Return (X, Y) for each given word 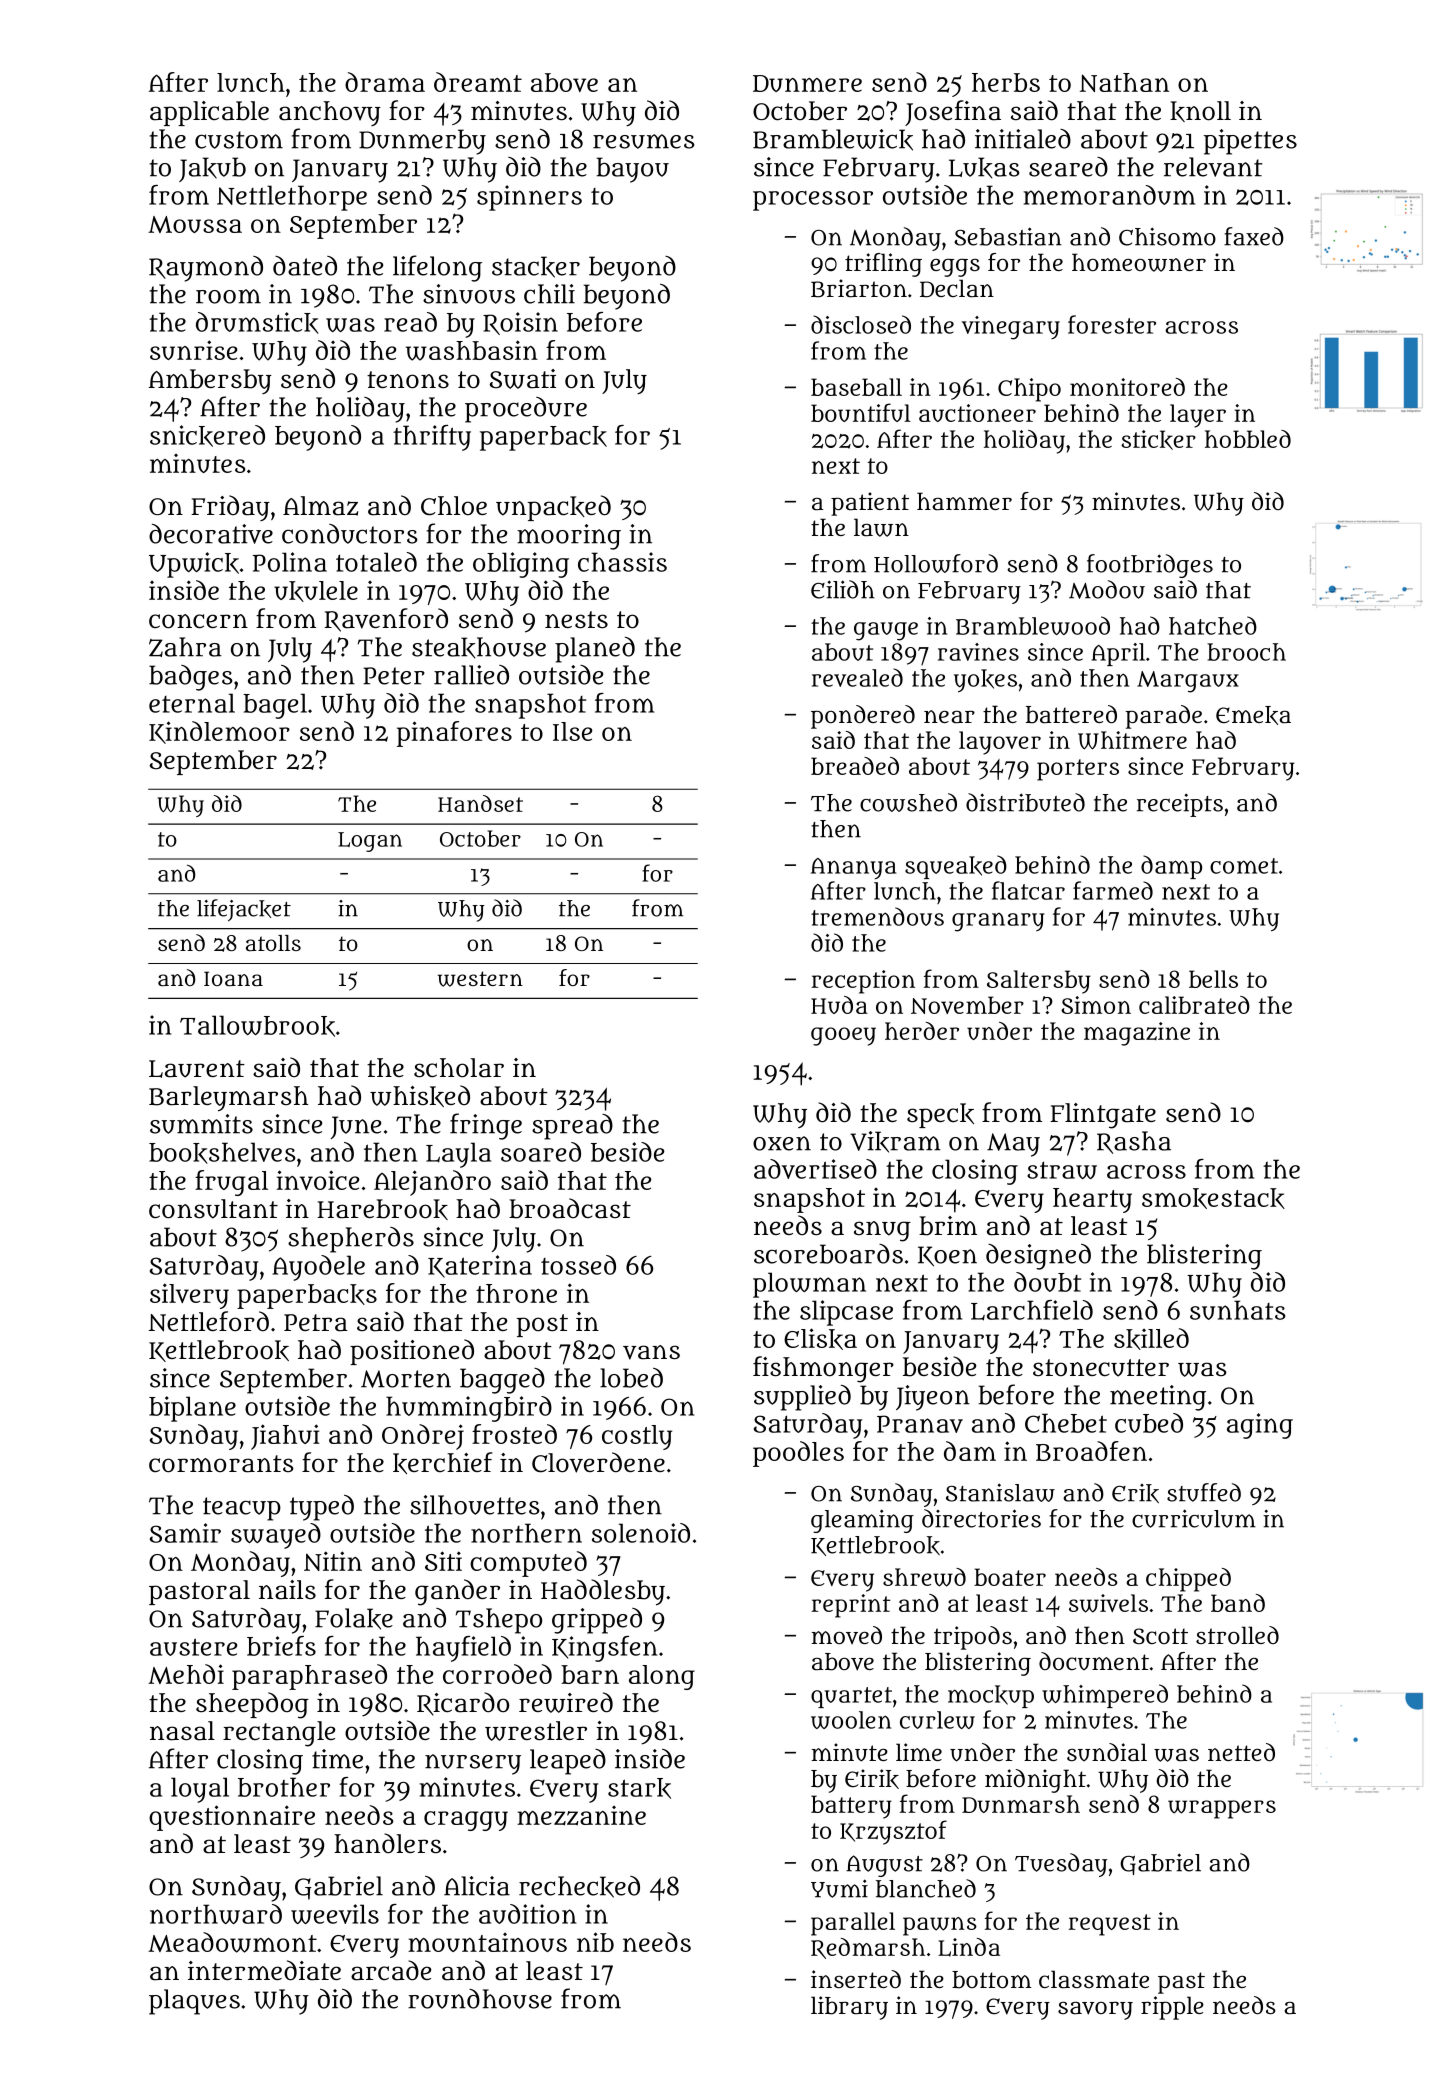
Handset (480, 803)
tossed (578, 1265)
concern (198, 621)
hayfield (463, 1649)
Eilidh (843, 589)
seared (1068, 167)
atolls (273, 943)
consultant (213, 1209)
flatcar (1028, 890)
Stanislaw (1000, 1492)
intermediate (264, 1970)
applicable (209, 113)
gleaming (862, 1521)
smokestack (1213, 1198)
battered (1071, 714)
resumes (644, 141)
